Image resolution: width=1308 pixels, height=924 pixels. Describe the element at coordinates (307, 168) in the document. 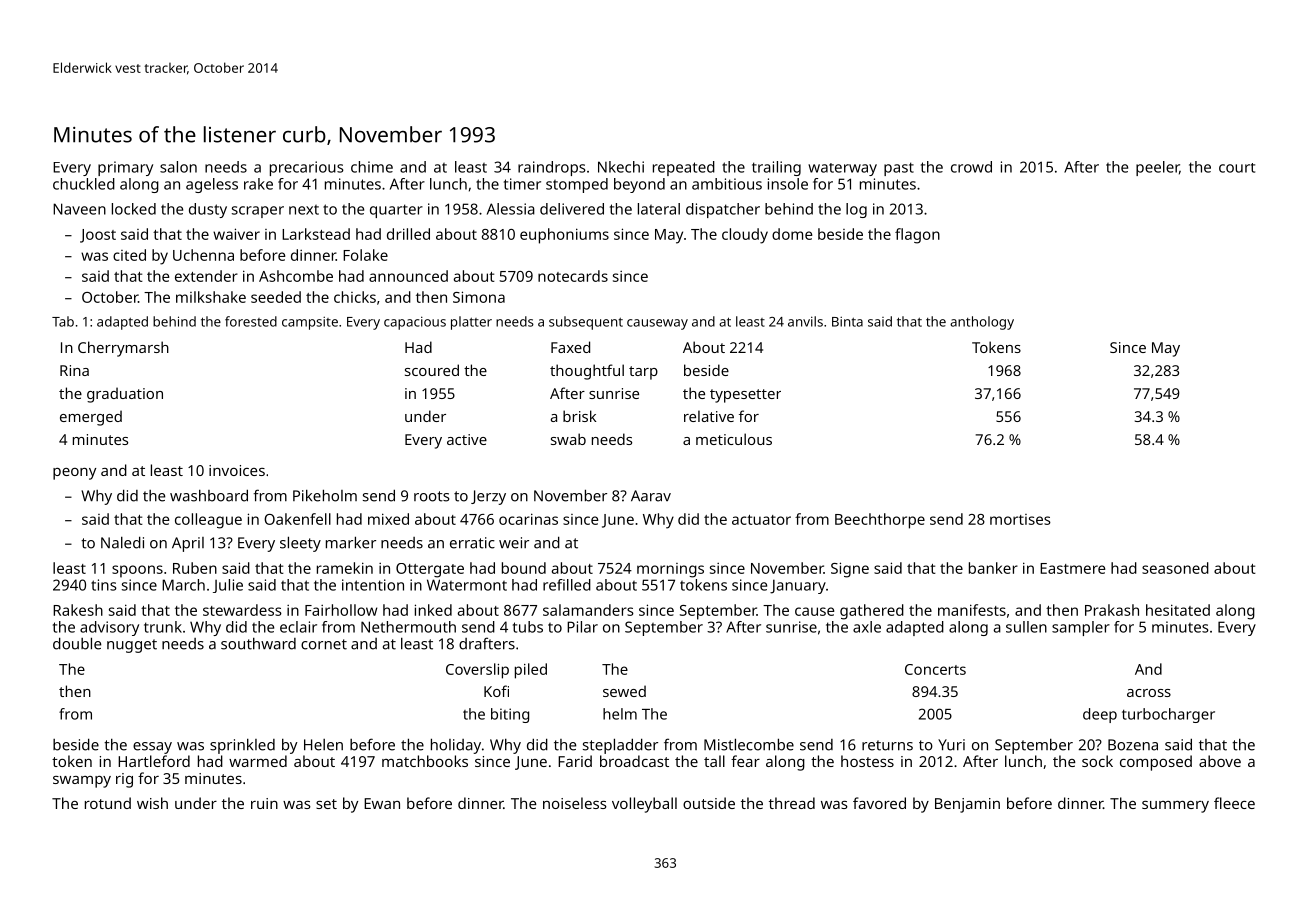

I see `precarious` at that location.
